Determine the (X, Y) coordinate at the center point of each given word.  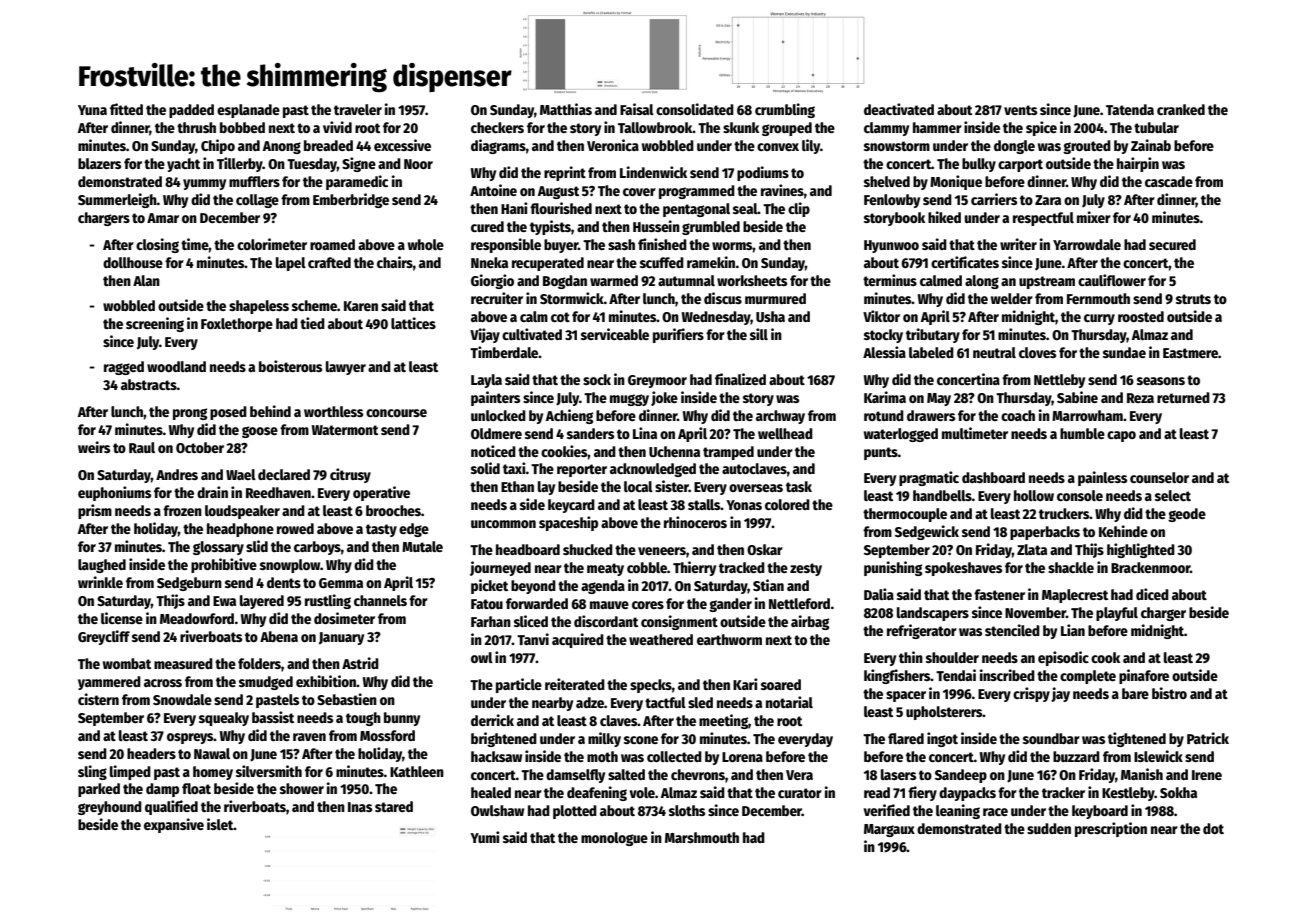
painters (495, 398)
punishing (893, 568)
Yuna (92, 110)
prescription (1111, 829)
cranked (1181, 109)
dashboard (993, 477)
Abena (279, 636)
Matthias (566, 109)
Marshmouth (702, 837)
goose (260, 432)
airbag (810, 622)
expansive (174, 825)
